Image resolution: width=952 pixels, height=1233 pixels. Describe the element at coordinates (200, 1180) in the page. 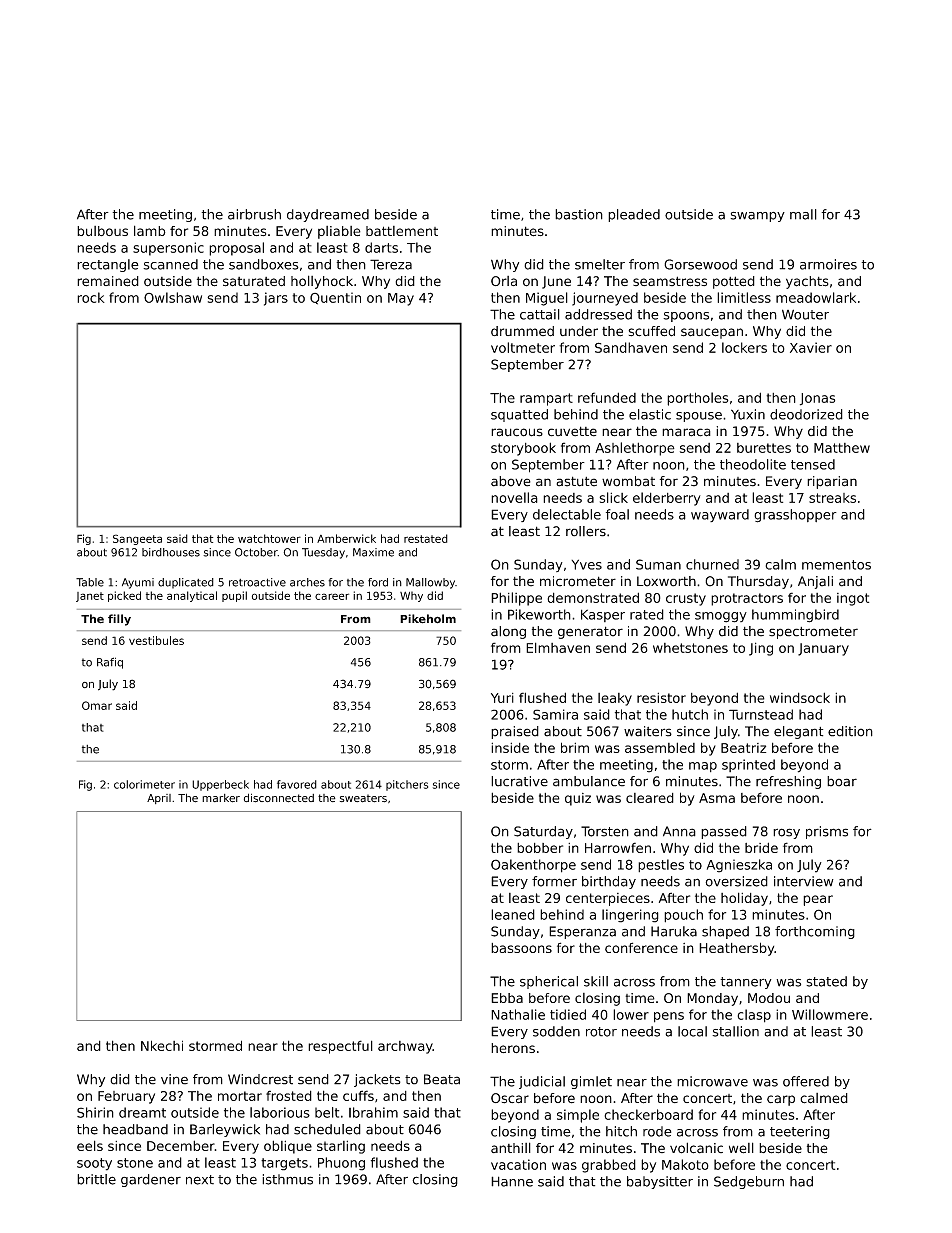

I see `next` at that location.
